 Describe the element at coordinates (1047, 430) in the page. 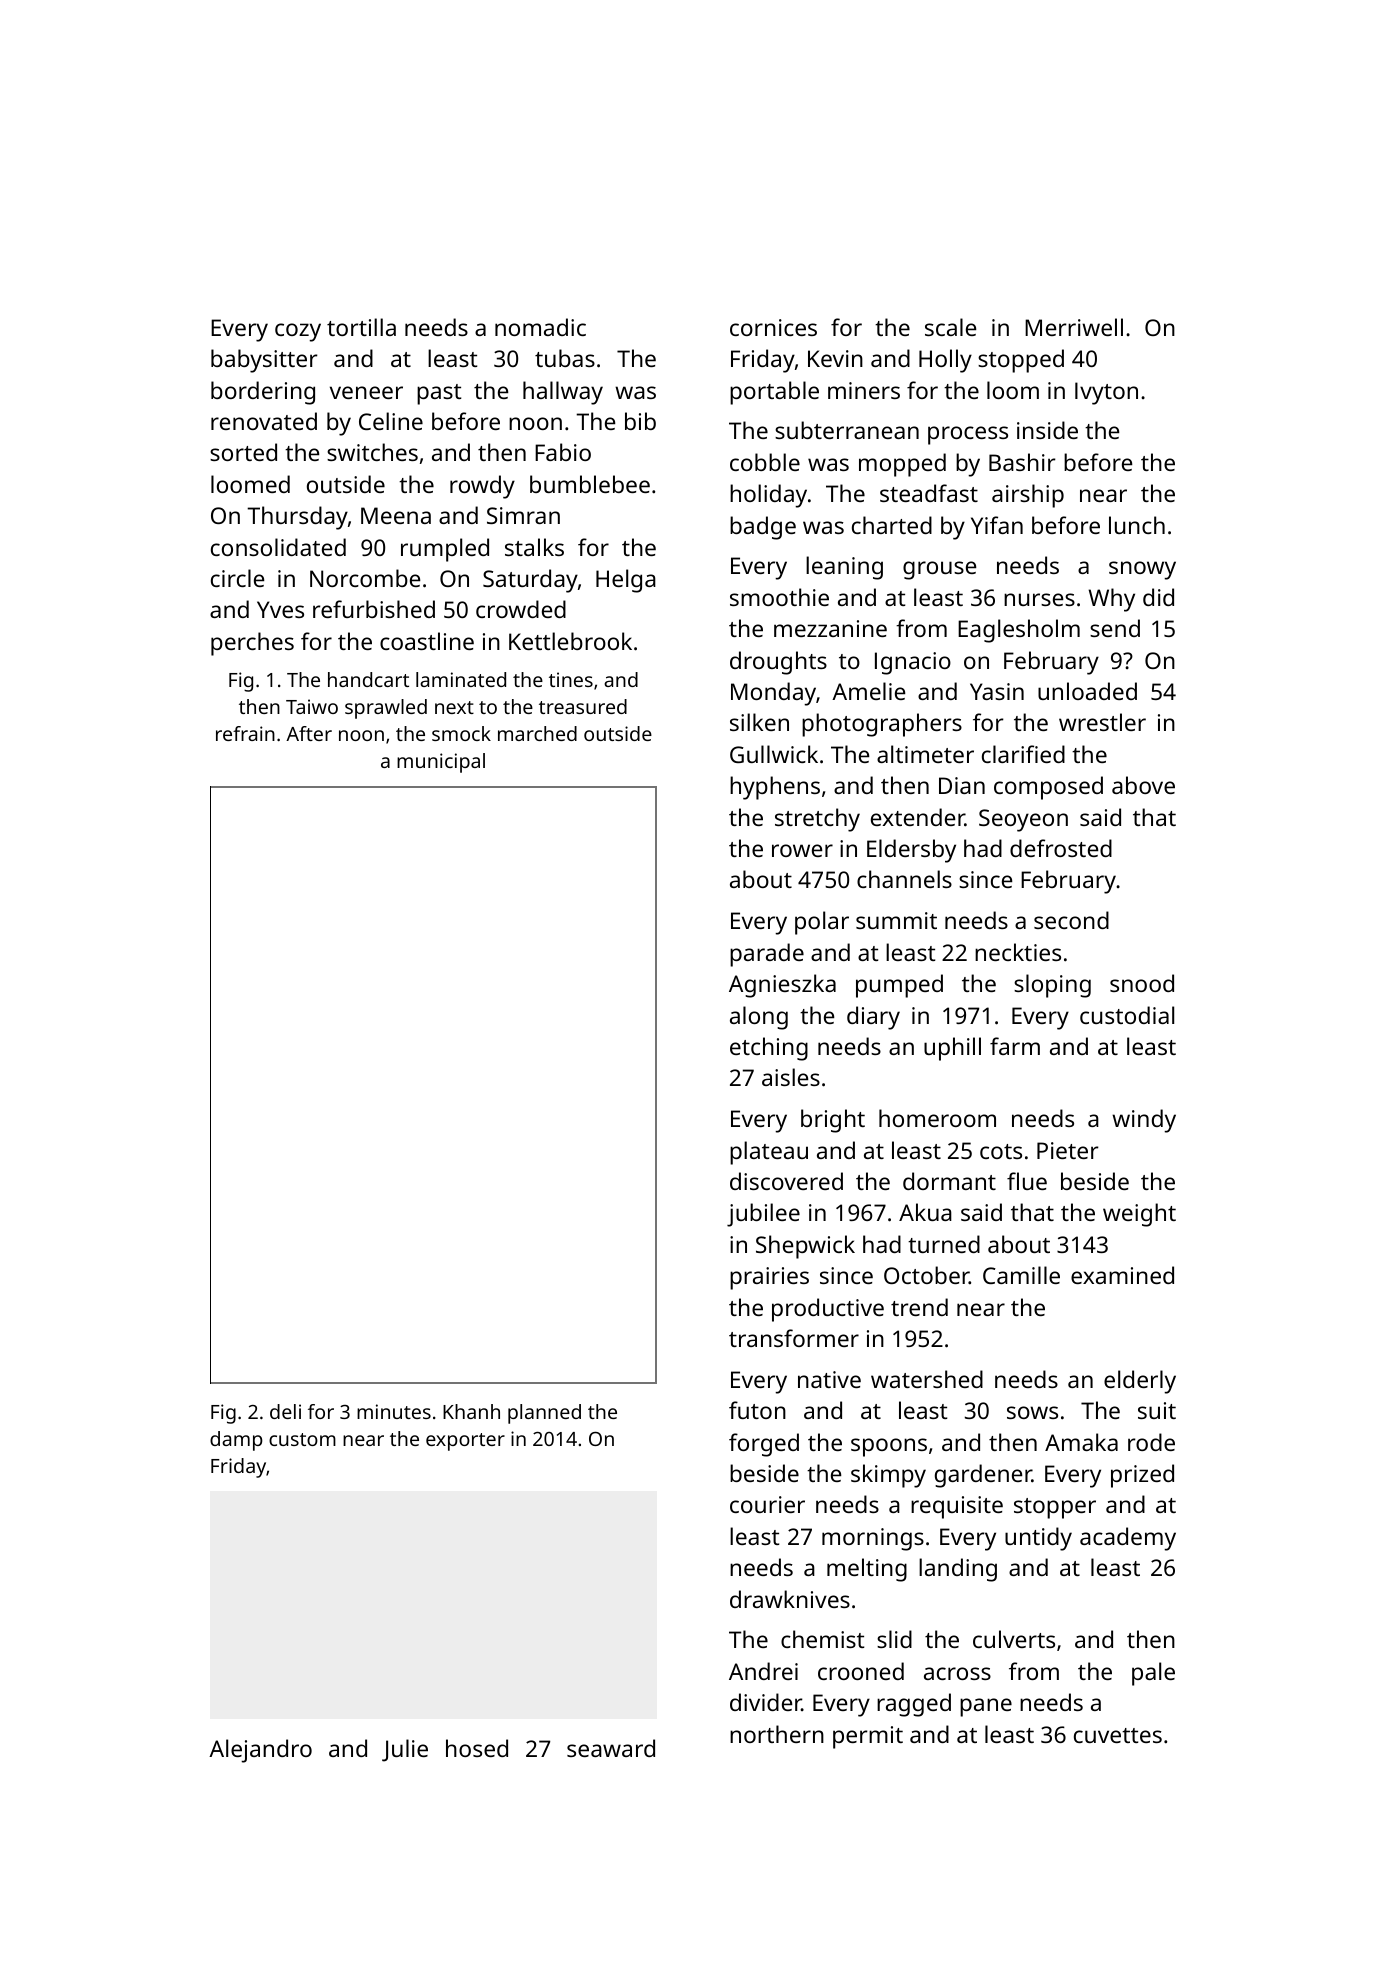

I see `inside` at that location.
